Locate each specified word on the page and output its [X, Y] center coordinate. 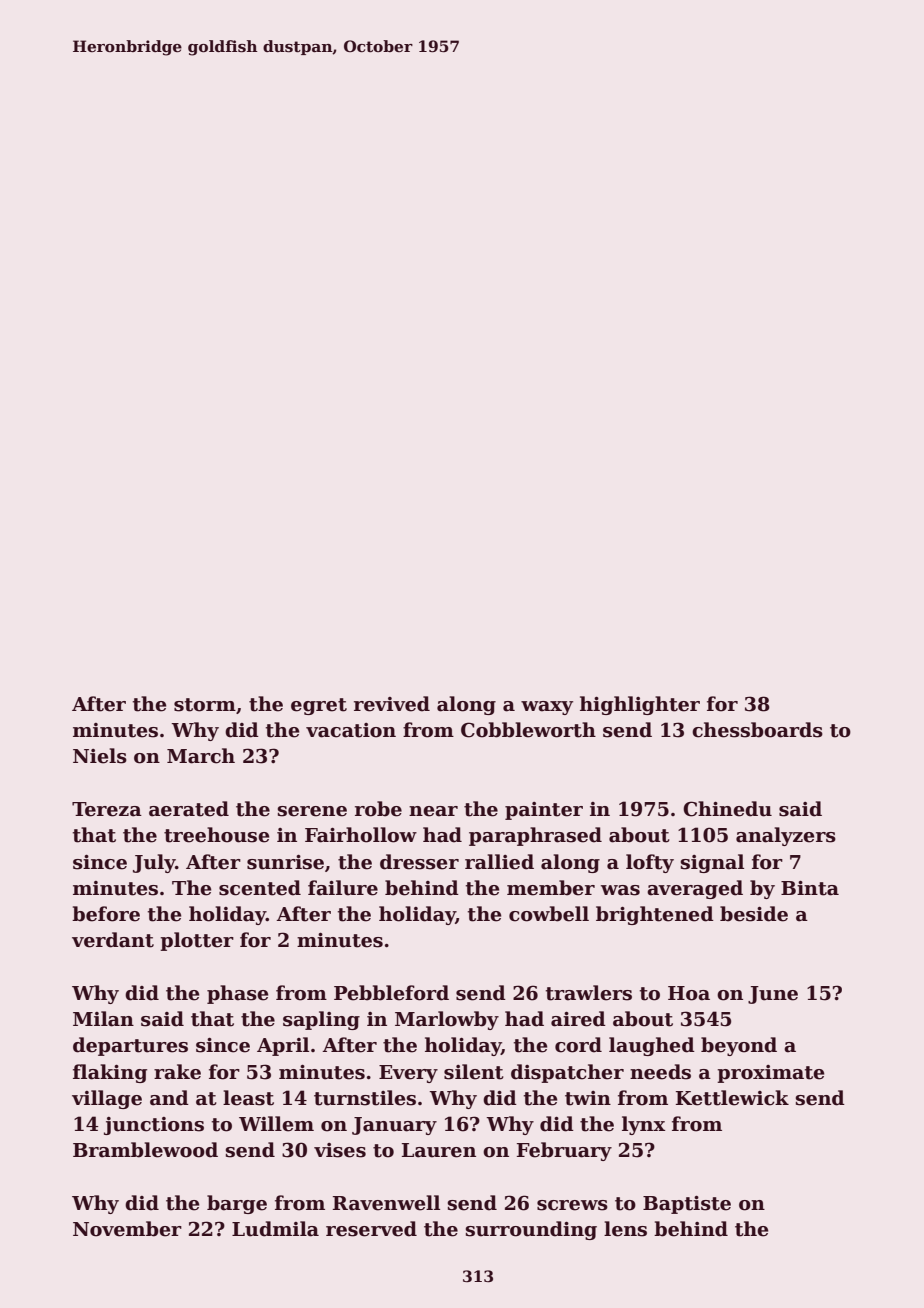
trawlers [589, 993]
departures [130, 1046]
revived [392, 704]
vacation [351, 730]
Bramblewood [145, 1150]
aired [578, 1019]
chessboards [757, 730]
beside [754, 914]
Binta [810, 888]
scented [260, 888]
